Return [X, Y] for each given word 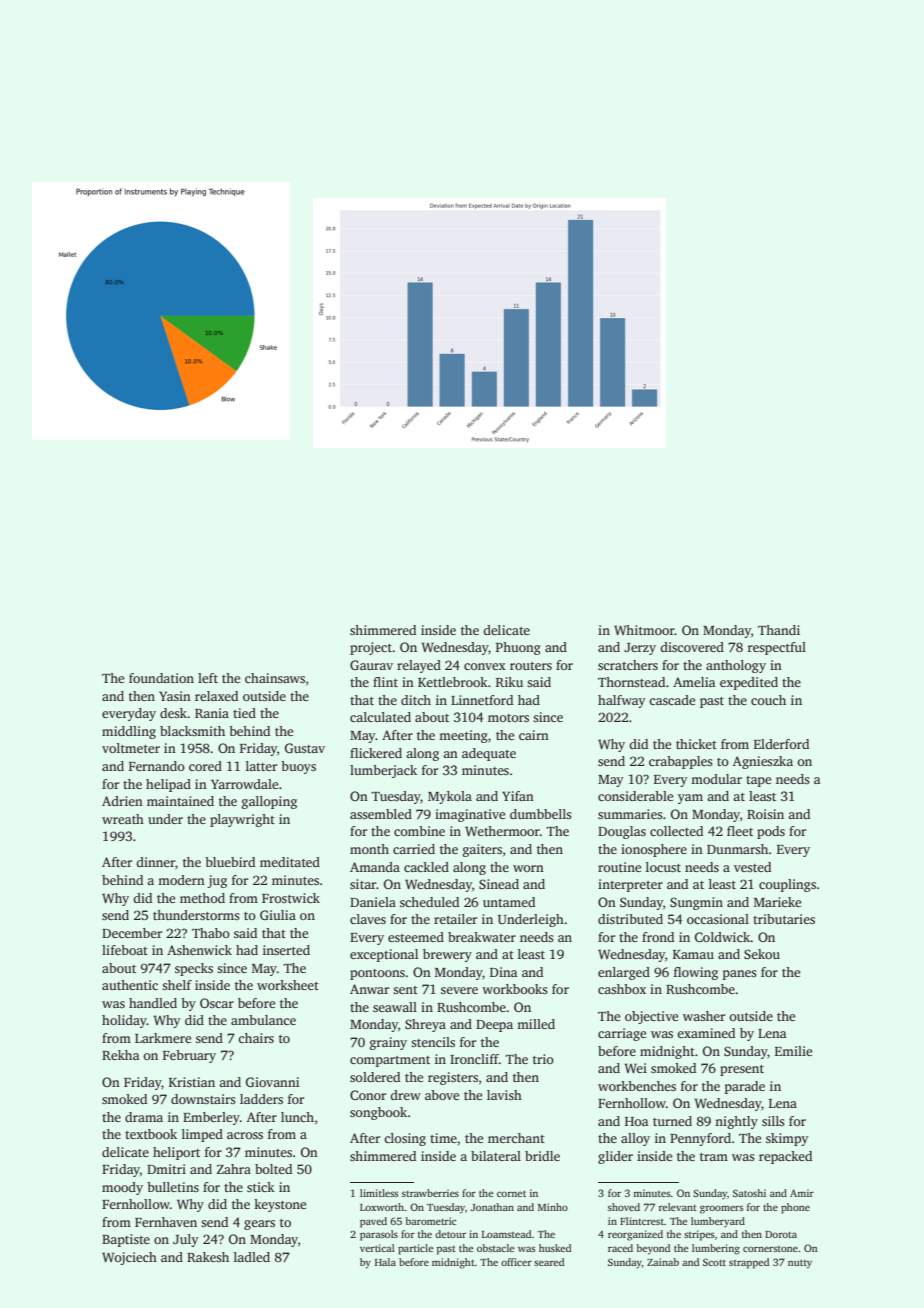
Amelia [694, 682]
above [442, 1095]
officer [516, 1262]
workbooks [515, 989]
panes [740, 975]
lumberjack [383, 771]
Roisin [765, 814]
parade [745, 1087]
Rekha [121, 1055]
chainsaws [275, 678]
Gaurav [371, 665]
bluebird [230, 862]
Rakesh [208, 1257]
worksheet [288, 985]
